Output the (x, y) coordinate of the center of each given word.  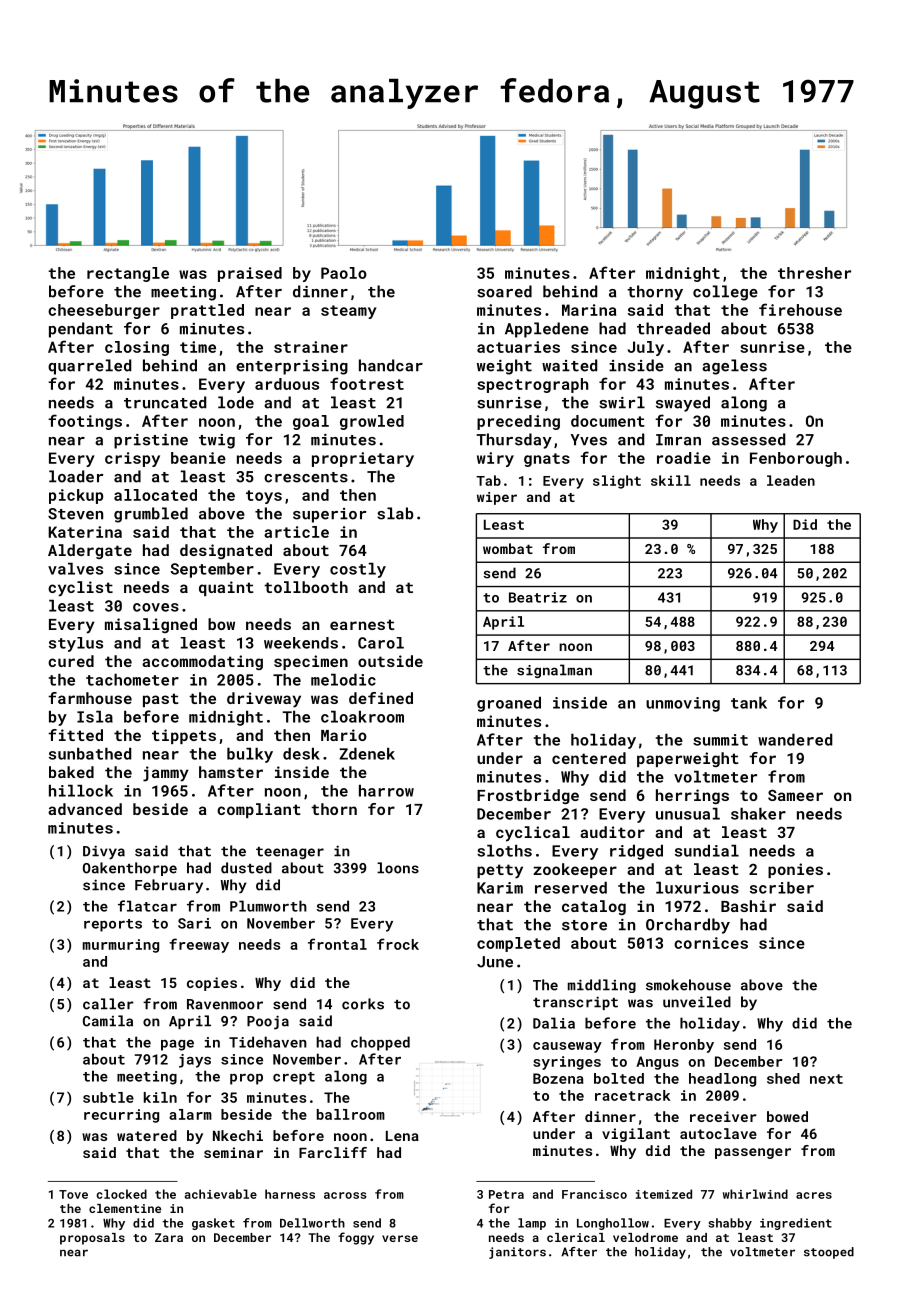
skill (671, 480)
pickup (76, 496)
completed (518, 944)
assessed (748, 439)
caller (108, 1004)
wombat (508, 548)
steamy (349, 312)
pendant (81, 330)
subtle (108, 1097)
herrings (692, 796)
